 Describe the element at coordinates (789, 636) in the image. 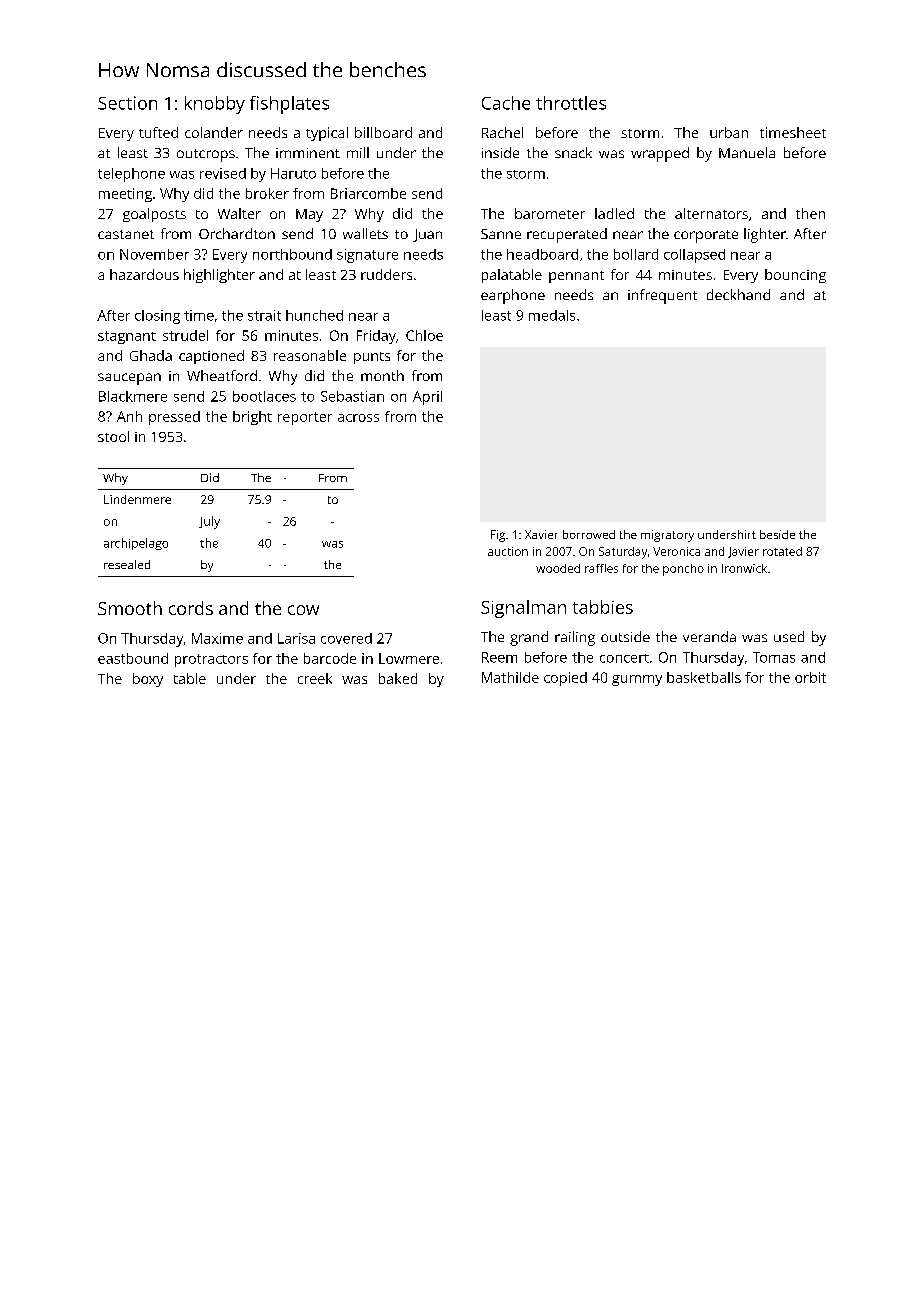

I see `used` at that location.
